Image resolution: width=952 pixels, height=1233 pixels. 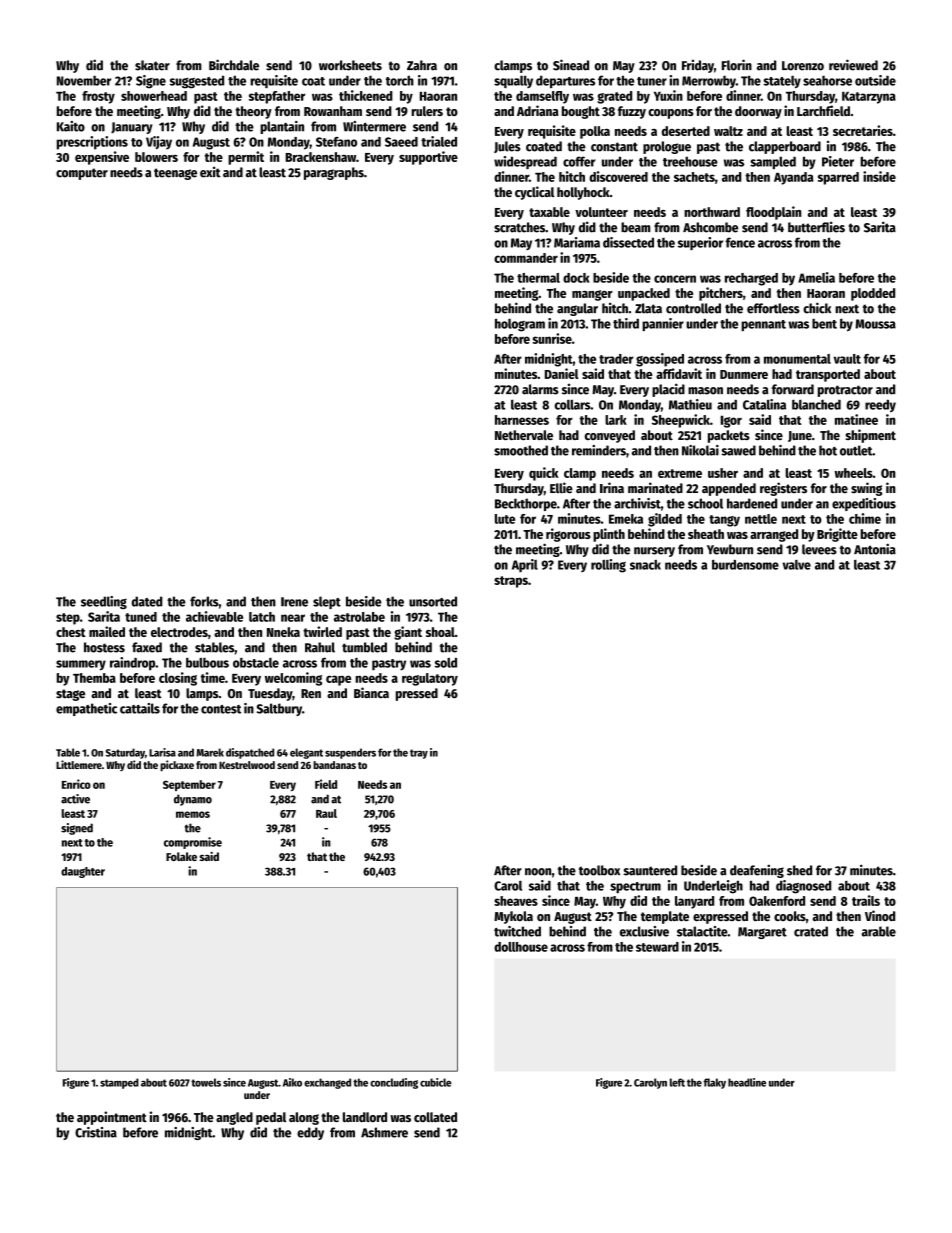 What do you see at coordinates (384, 1132) in the image?
I see `Ashmere` at bounding box center [384, 1132].
